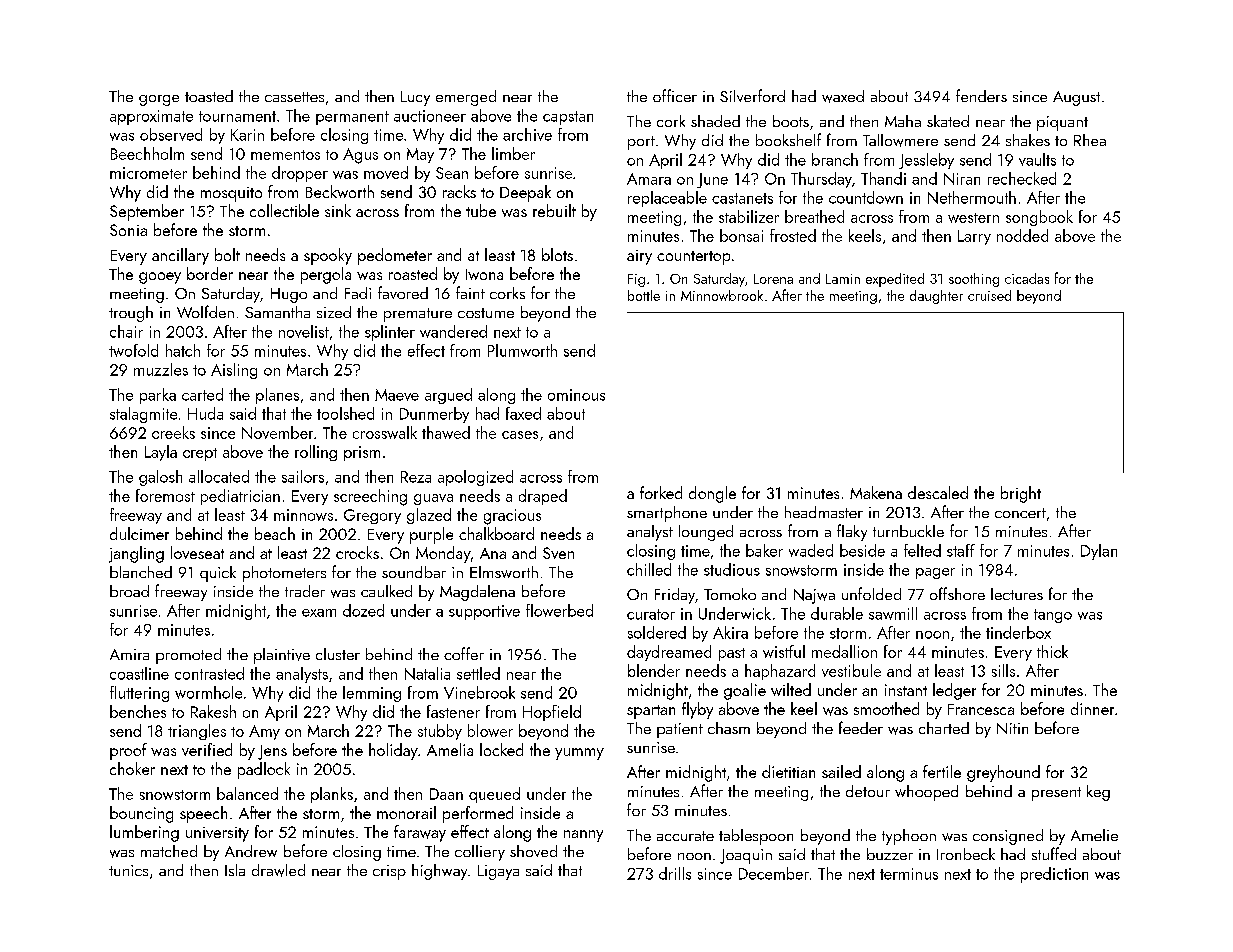  I want to click on soothing, so click(974, 280).
